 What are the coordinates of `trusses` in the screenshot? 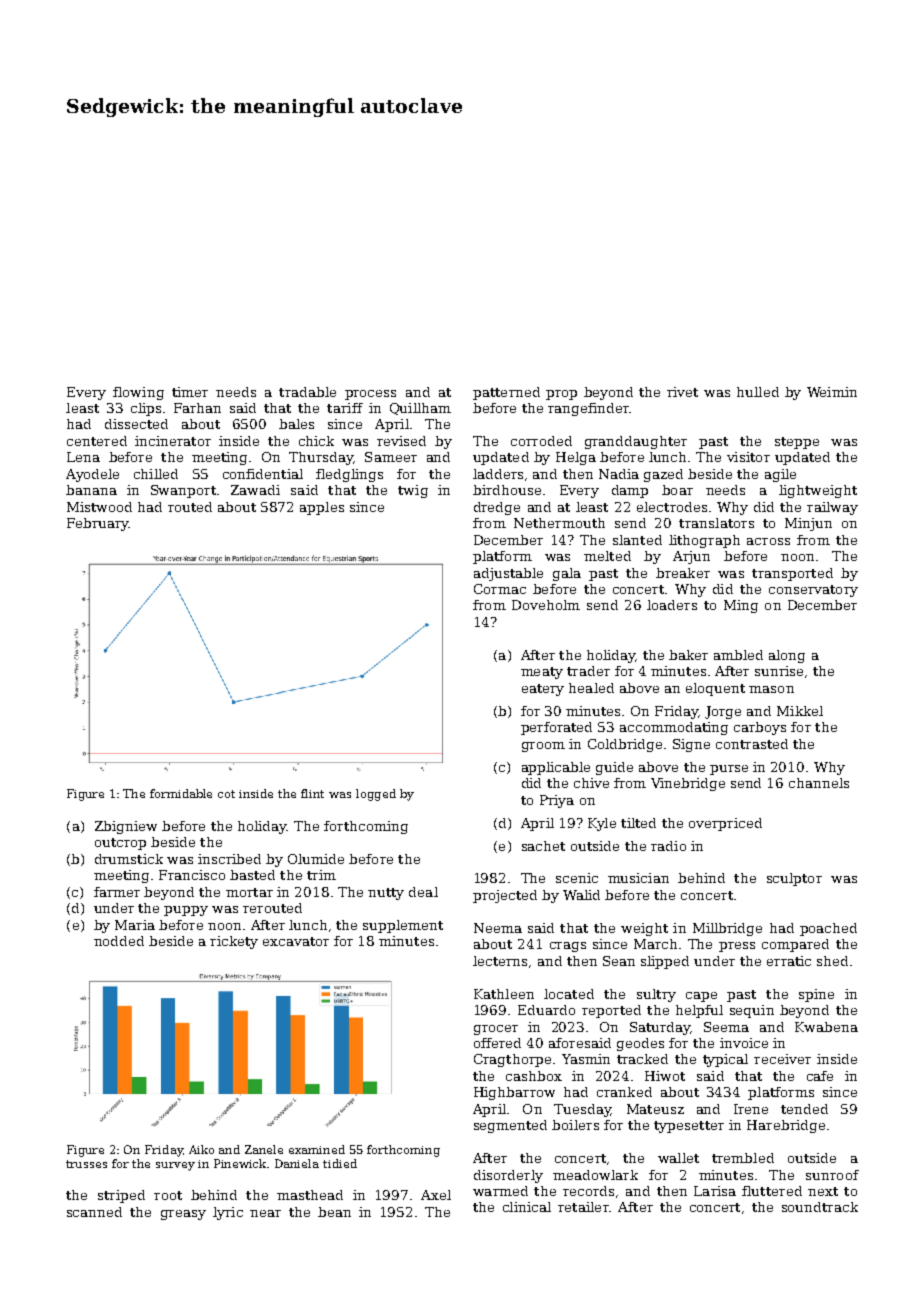 It's located at (86, 1164).
